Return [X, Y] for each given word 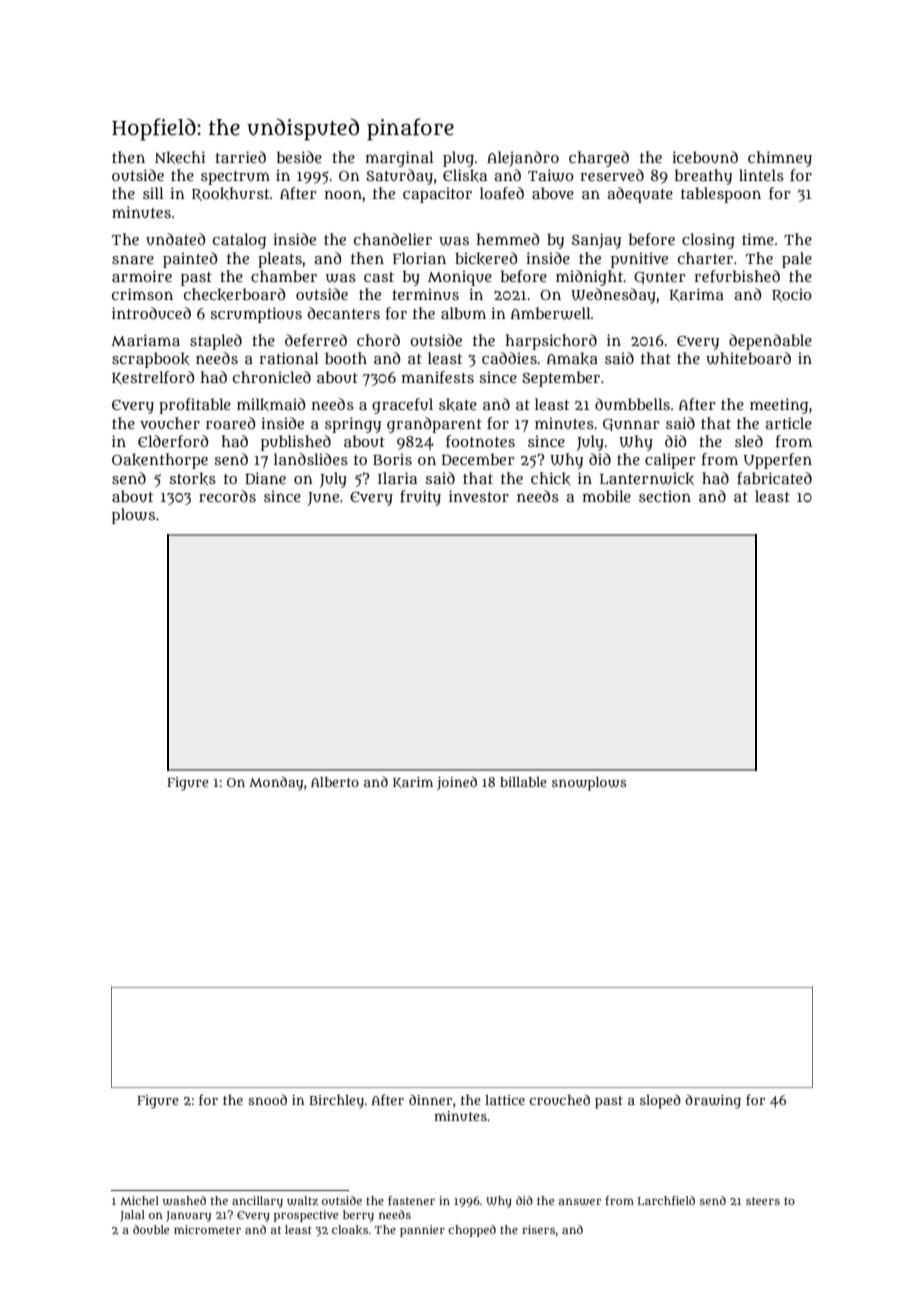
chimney [780, 159]
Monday [276, 783]
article [789, 423]
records [227, 496]
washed [184, 1201]
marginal [400, 159]
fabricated [774, 478]
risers [538, 1229]
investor [479, 496]
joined [457, 783]
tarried [240, 157]
